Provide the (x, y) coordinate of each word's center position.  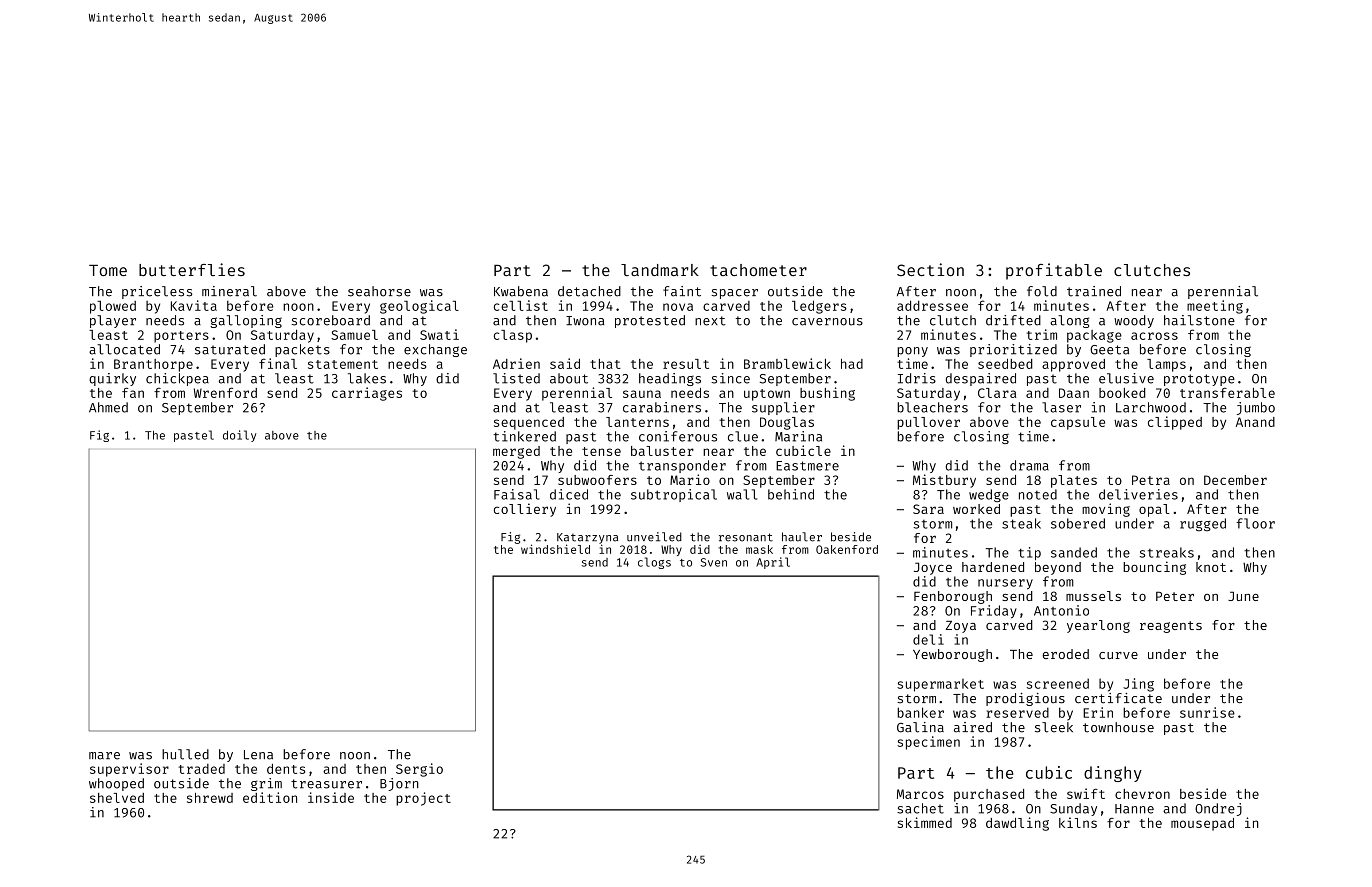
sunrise (1207, 712)
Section (930, 269)
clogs (654, 563)
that (605, 364)
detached (589, 291)
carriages (367, 394)
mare (104, 756)
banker (920, 712)
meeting (1215, 307)
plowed (113, 307)
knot (1211, 567)
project (423, 799)
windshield (555, 549)
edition (270, 797)
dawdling (1017, 824)
